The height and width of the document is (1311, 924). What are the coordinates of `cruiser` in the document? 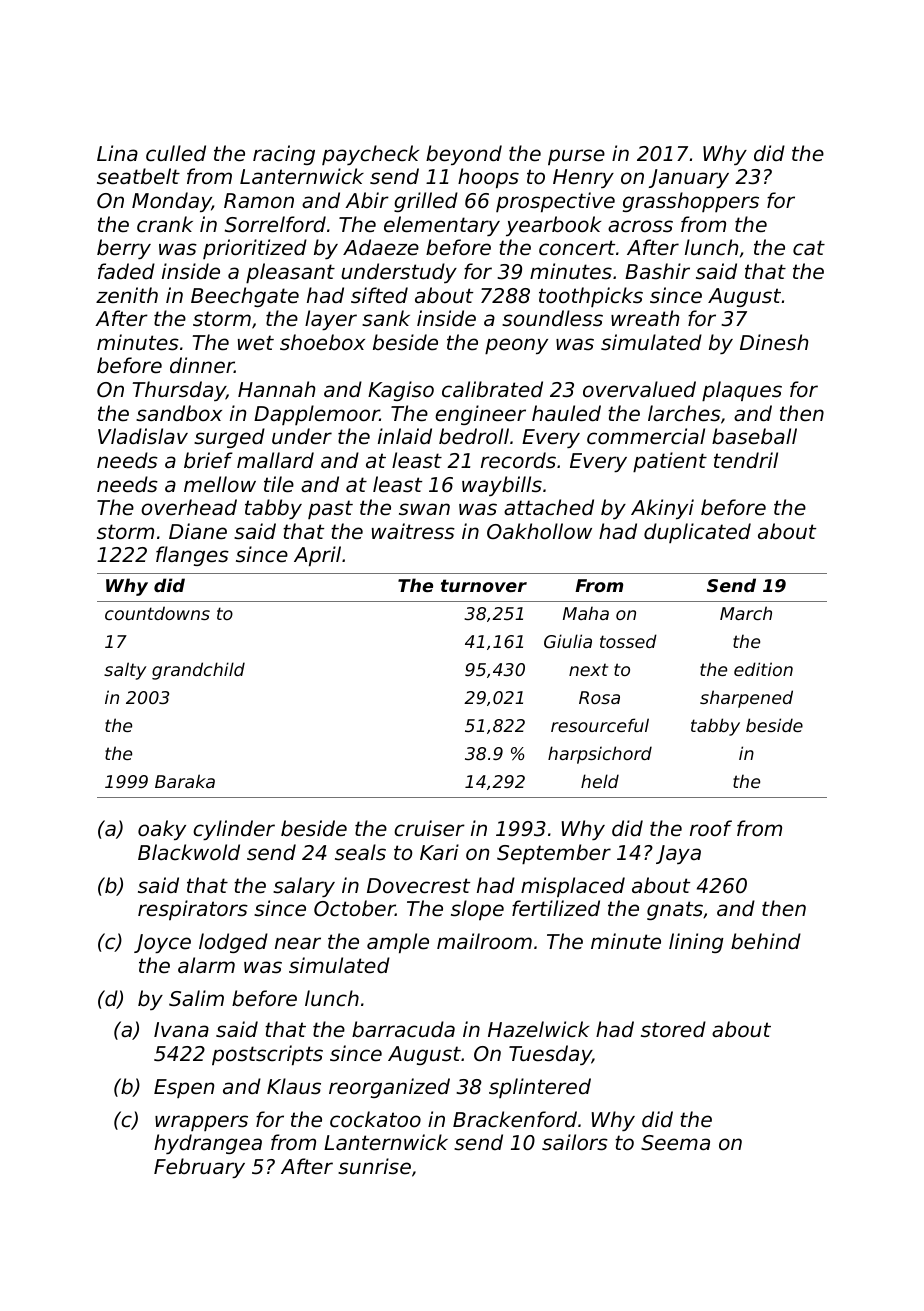 It's located at (429, 828).
